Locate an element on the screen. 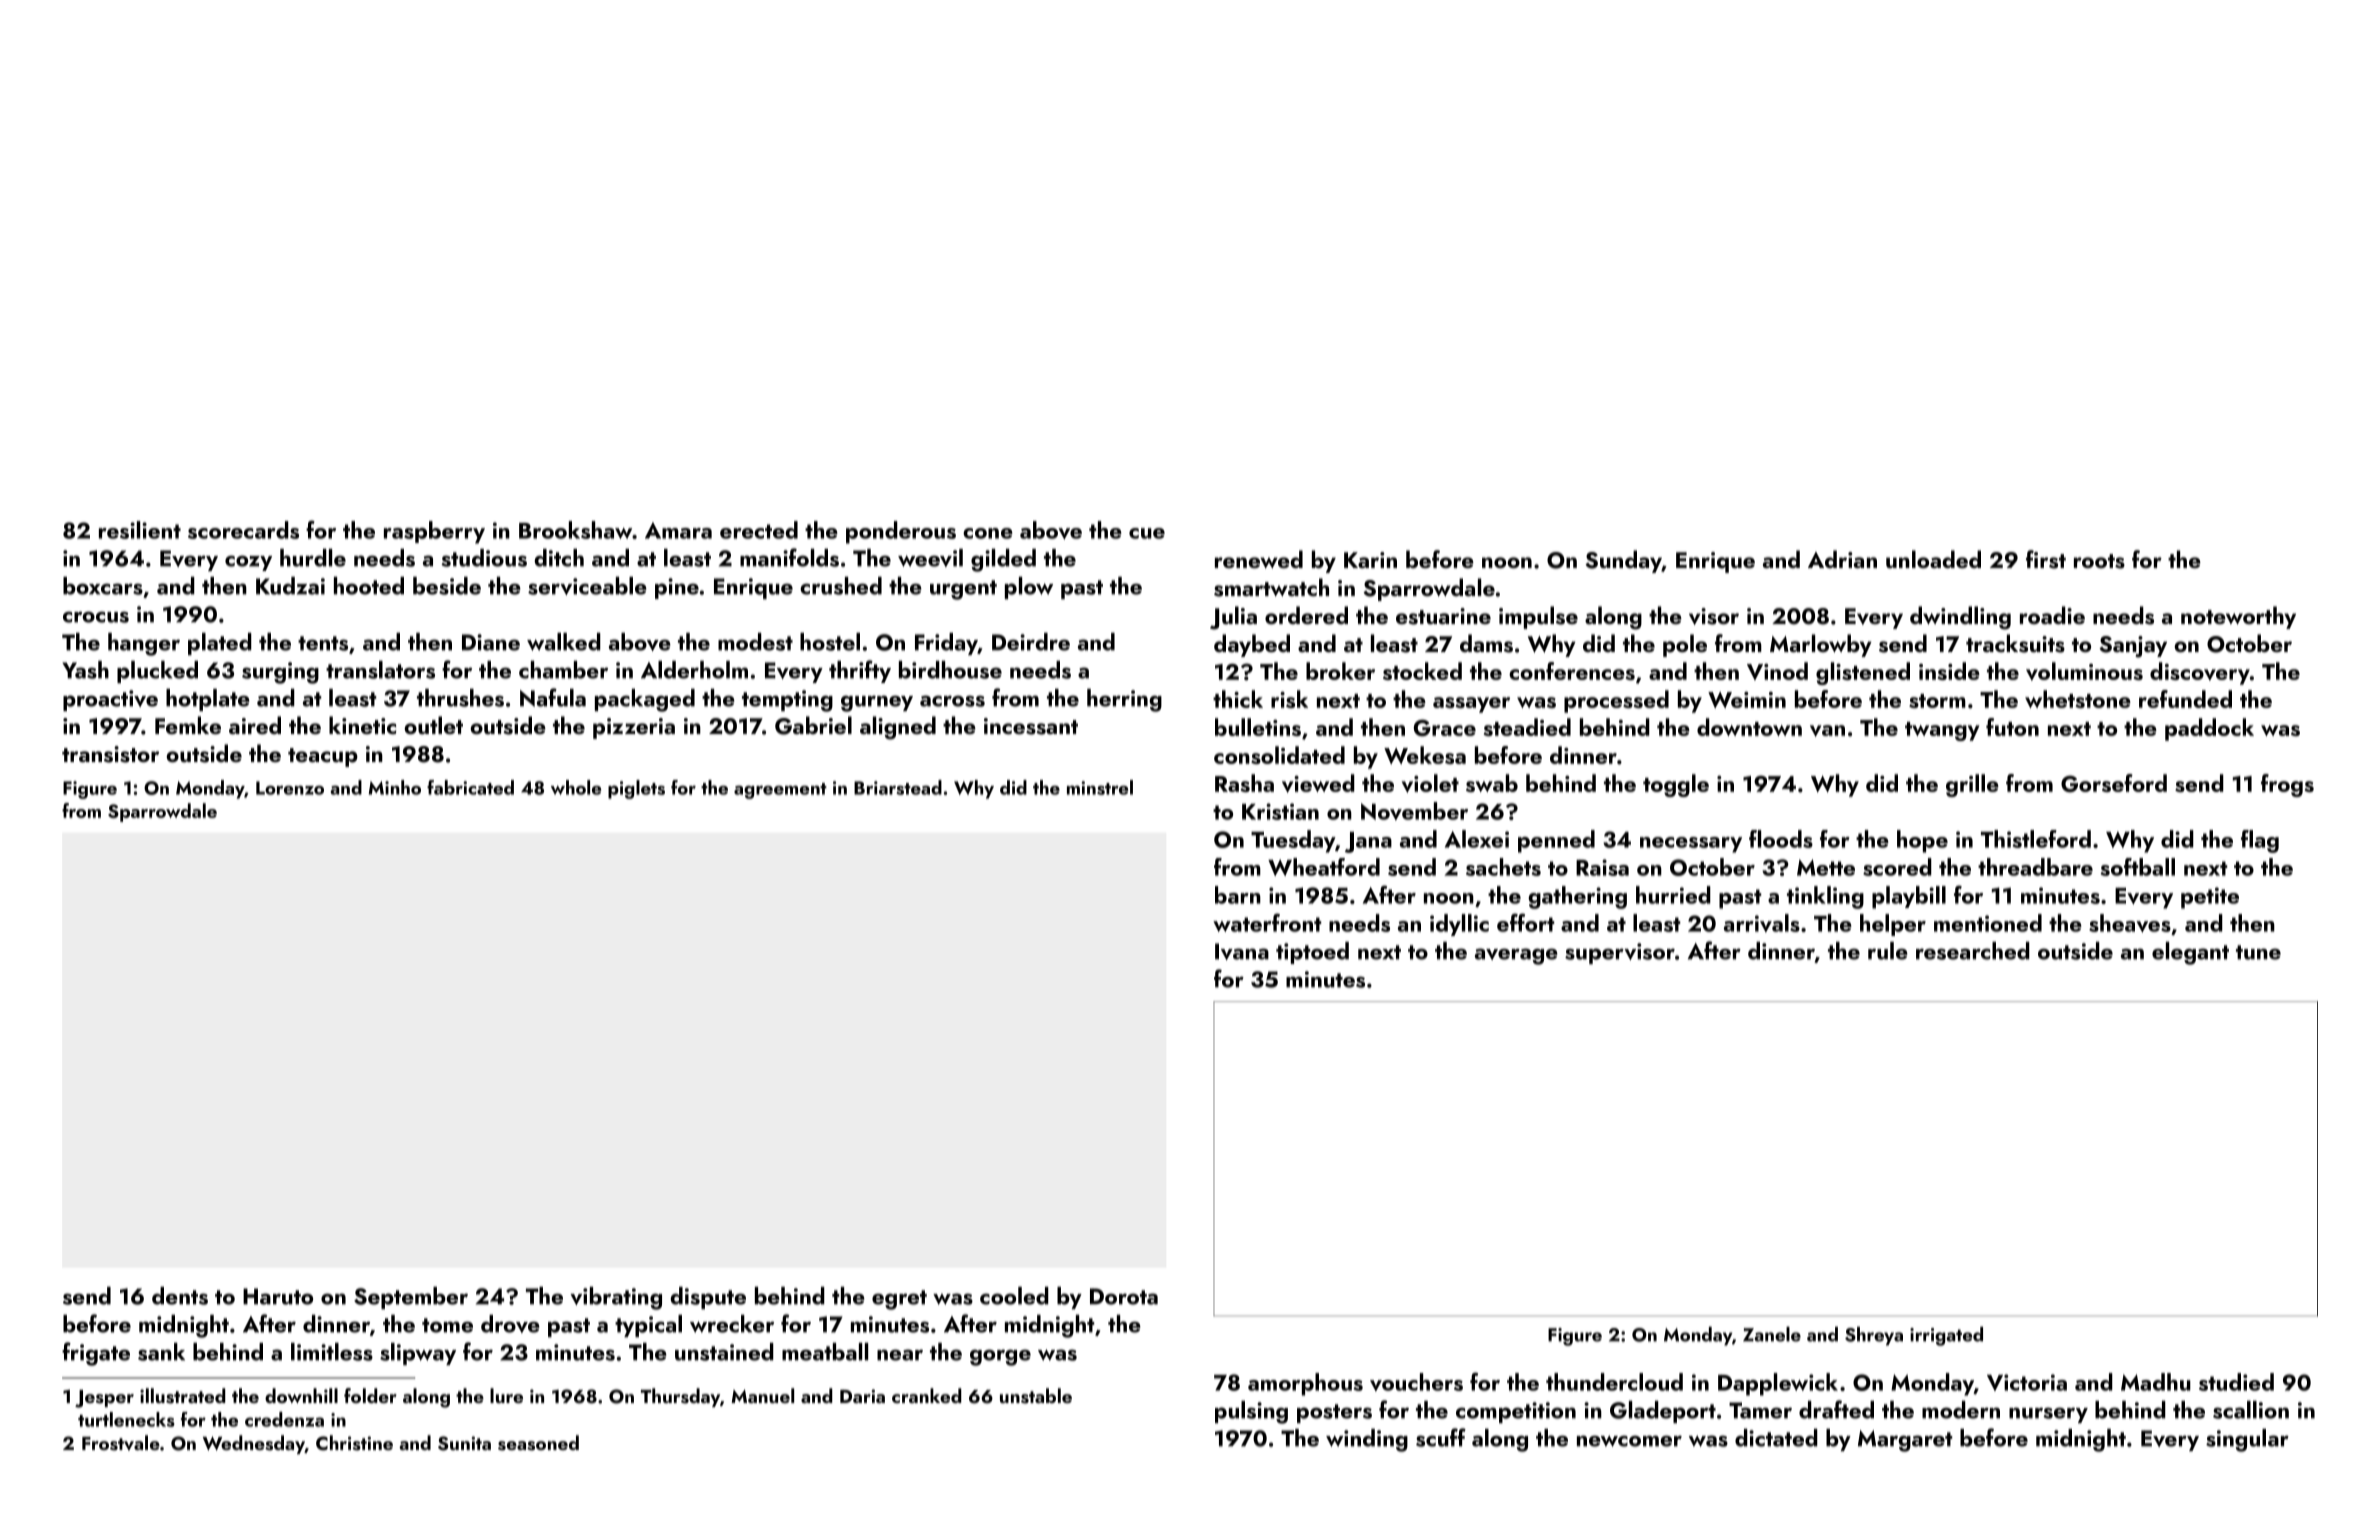  first is located at coordinates (2046, 559).
